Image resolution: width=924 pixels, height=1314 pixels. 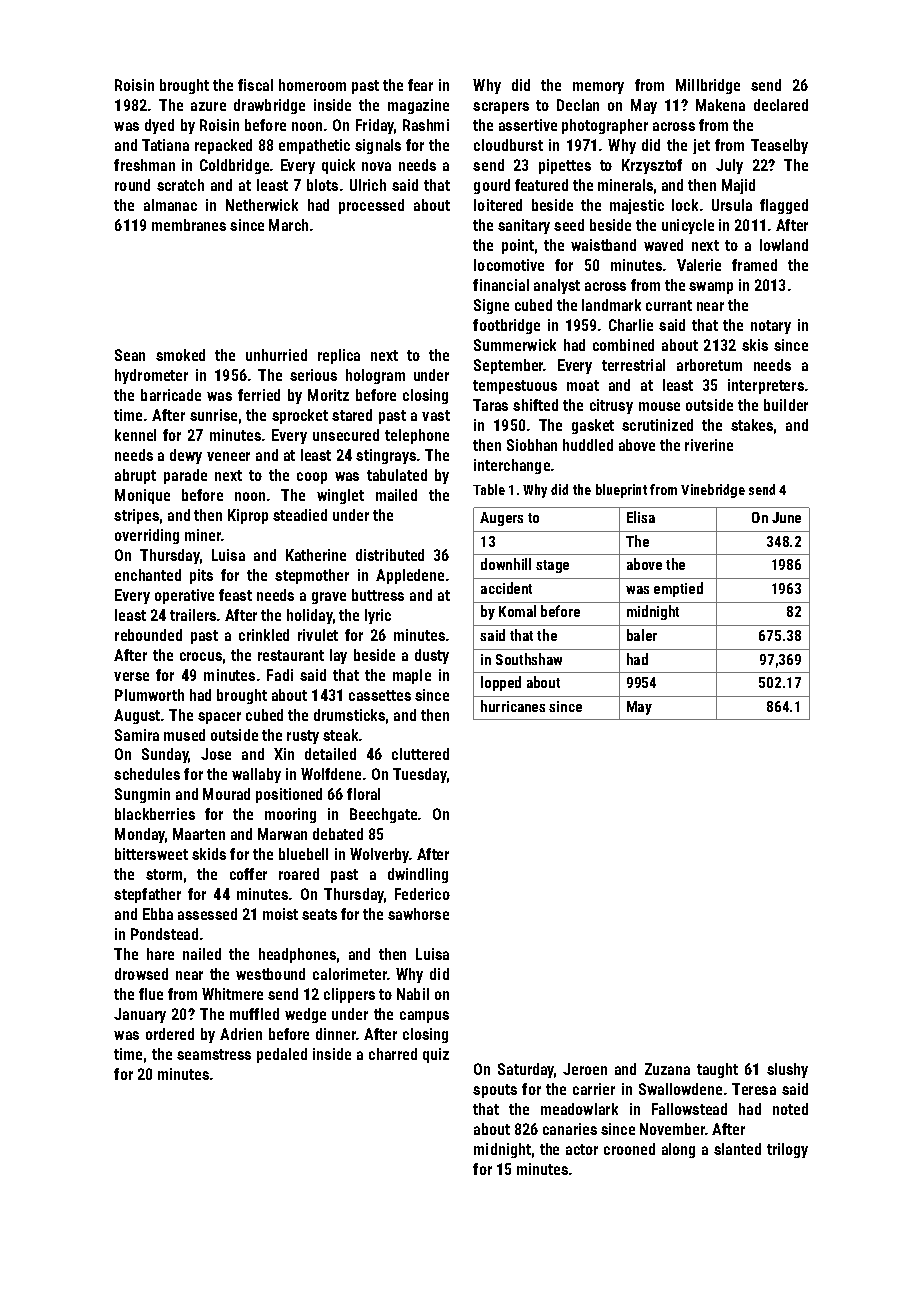 What do you see at coordinates (642, 635) in the screenshot?
I see `baler` at bounding box center [642, 635].
